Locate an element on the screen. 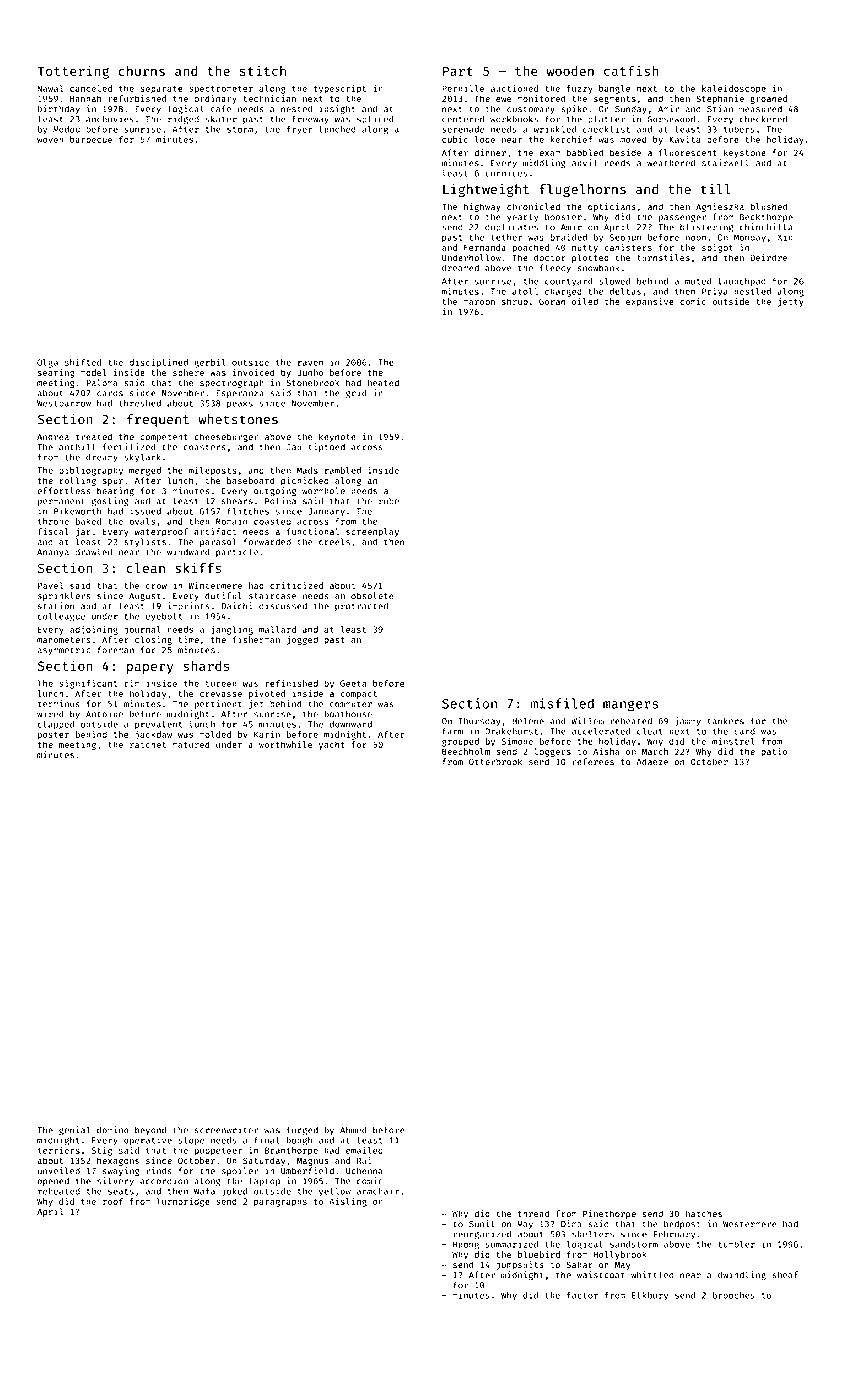  dreamed is located at coordinates (460, 268).
